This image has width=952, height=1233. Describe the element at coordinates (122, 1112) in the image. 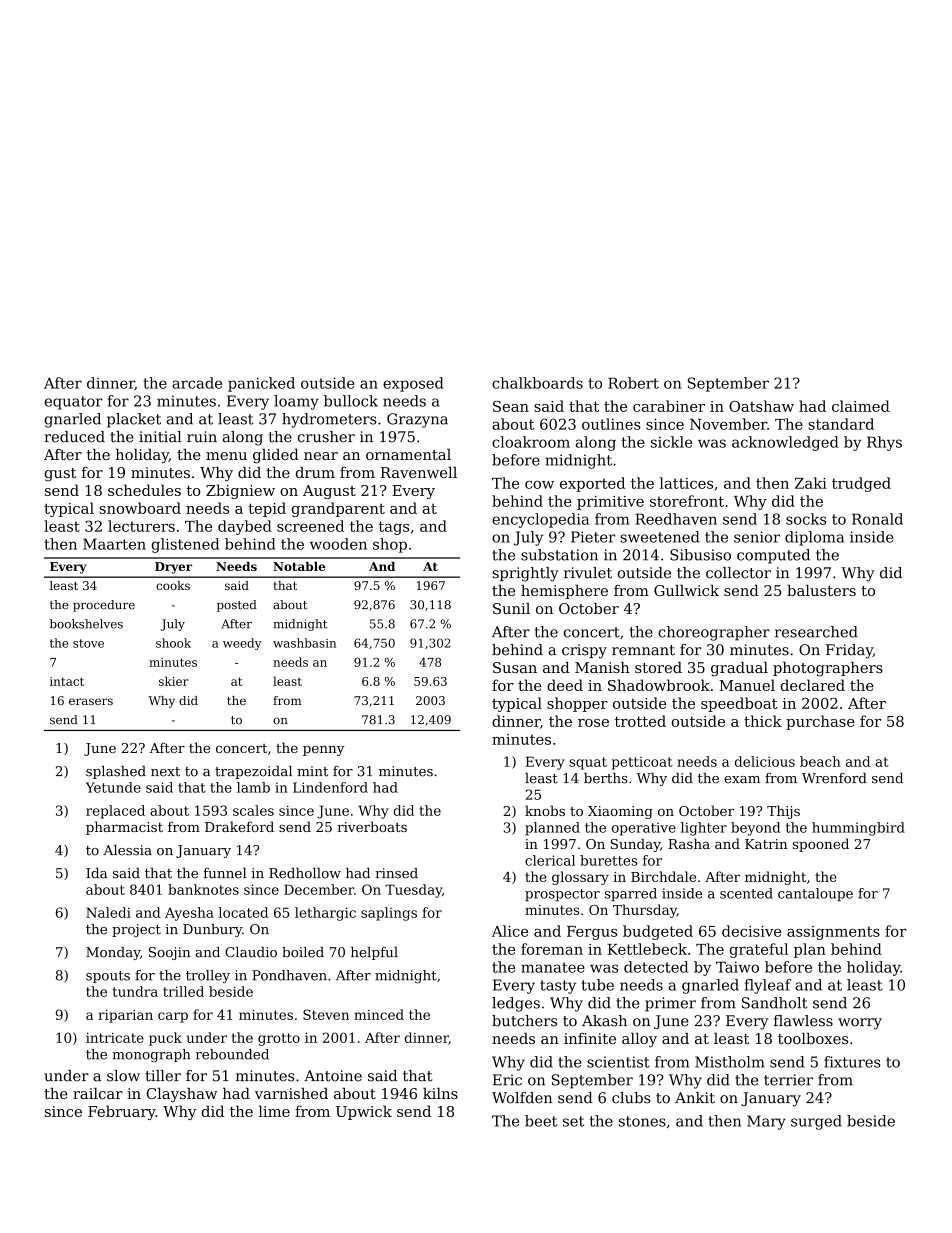

I see `February` at that location.
